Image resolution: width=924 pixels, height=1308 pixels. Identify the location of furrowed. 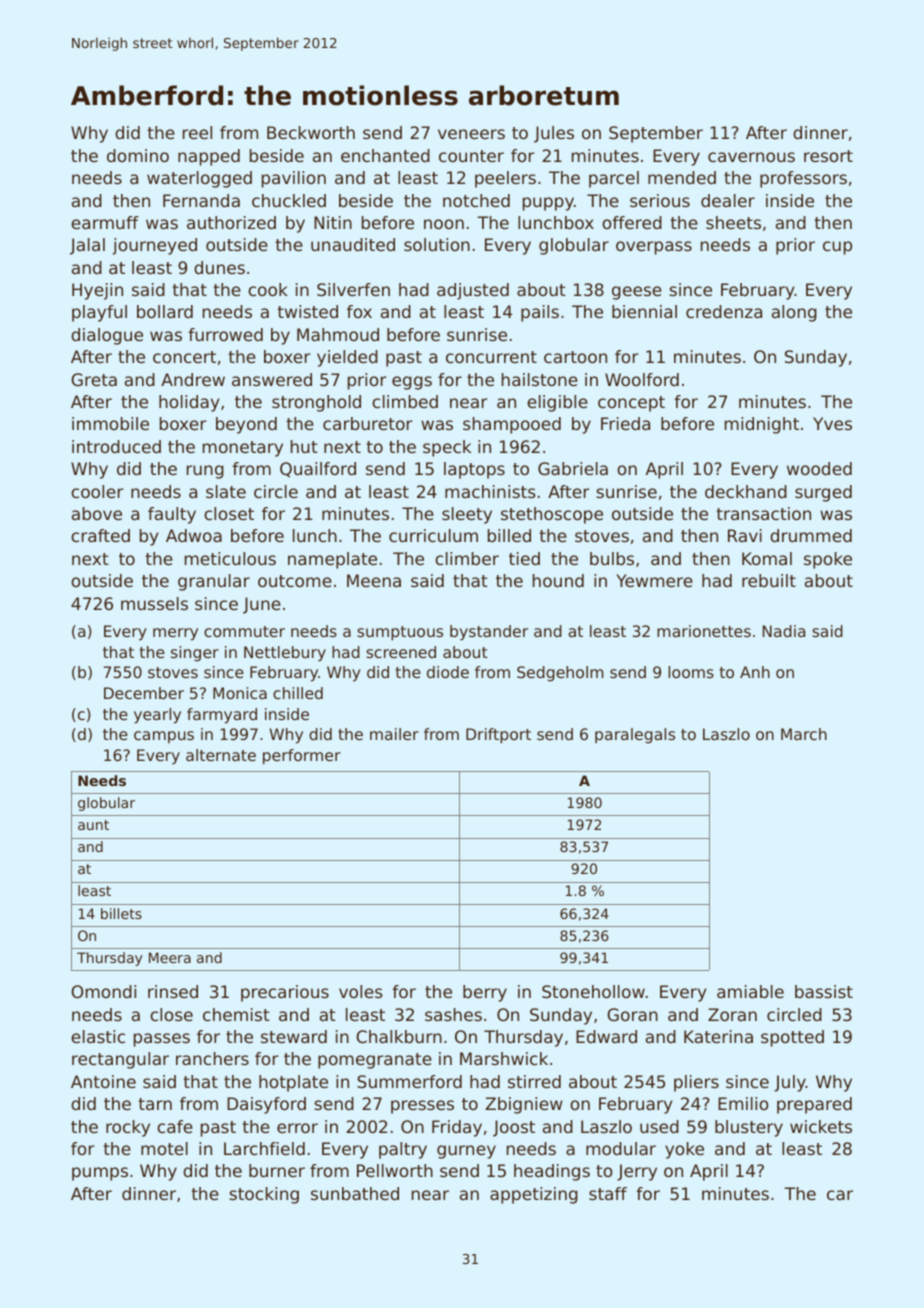
(225, 334).
